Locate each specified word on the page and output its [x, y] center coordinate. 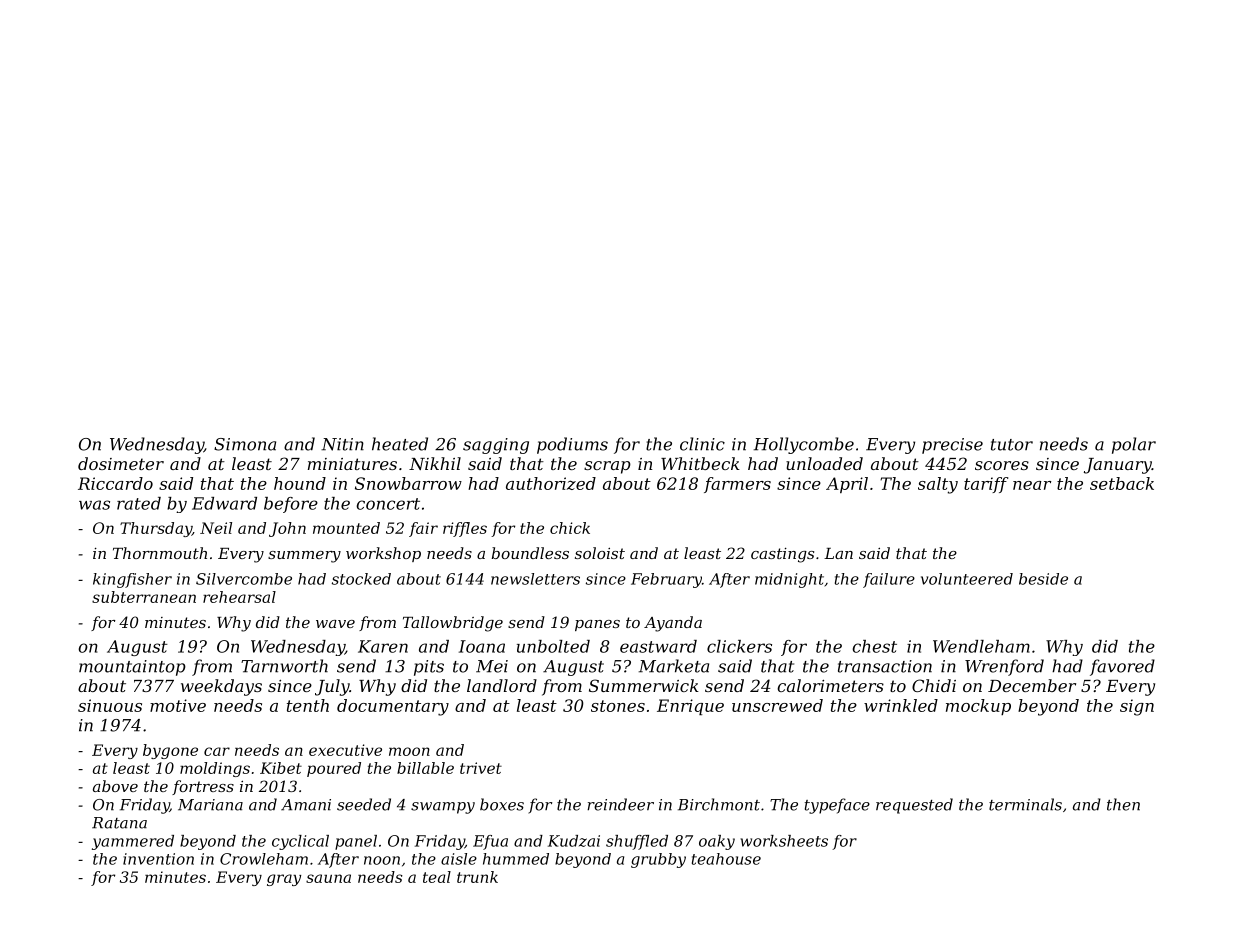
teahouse [726, 859]
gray [284, 880]
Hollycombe [804, 445]
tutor [1012, 445]
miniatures [352, 464]
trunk [477, 877]
